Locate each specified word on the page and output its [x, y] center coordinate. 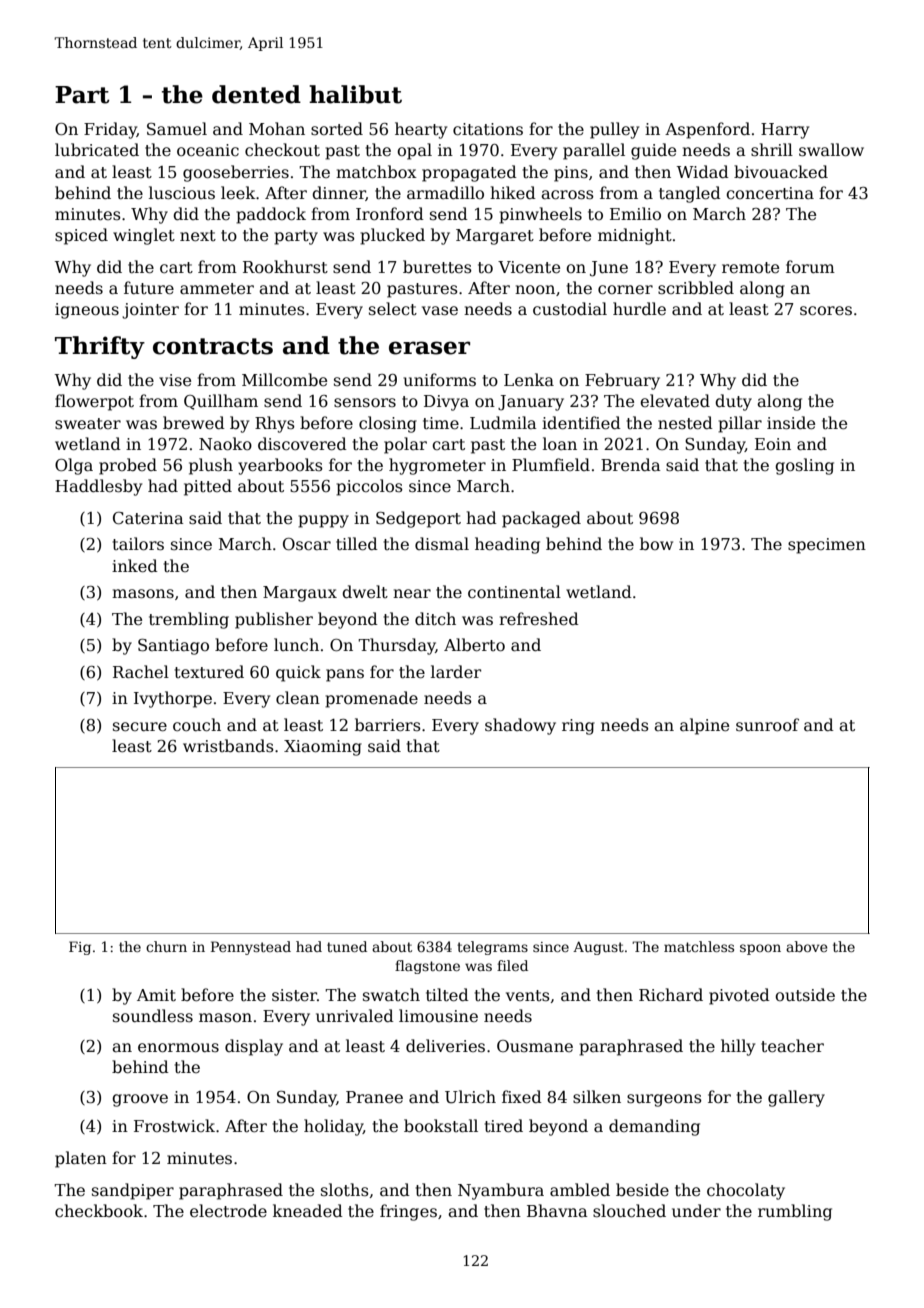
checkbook [99, 1211]
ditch [435, 619]
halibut [355, 94]
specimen [827, 546]
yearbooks [280, 466]
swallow [831, 150]
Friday [110, 130]
